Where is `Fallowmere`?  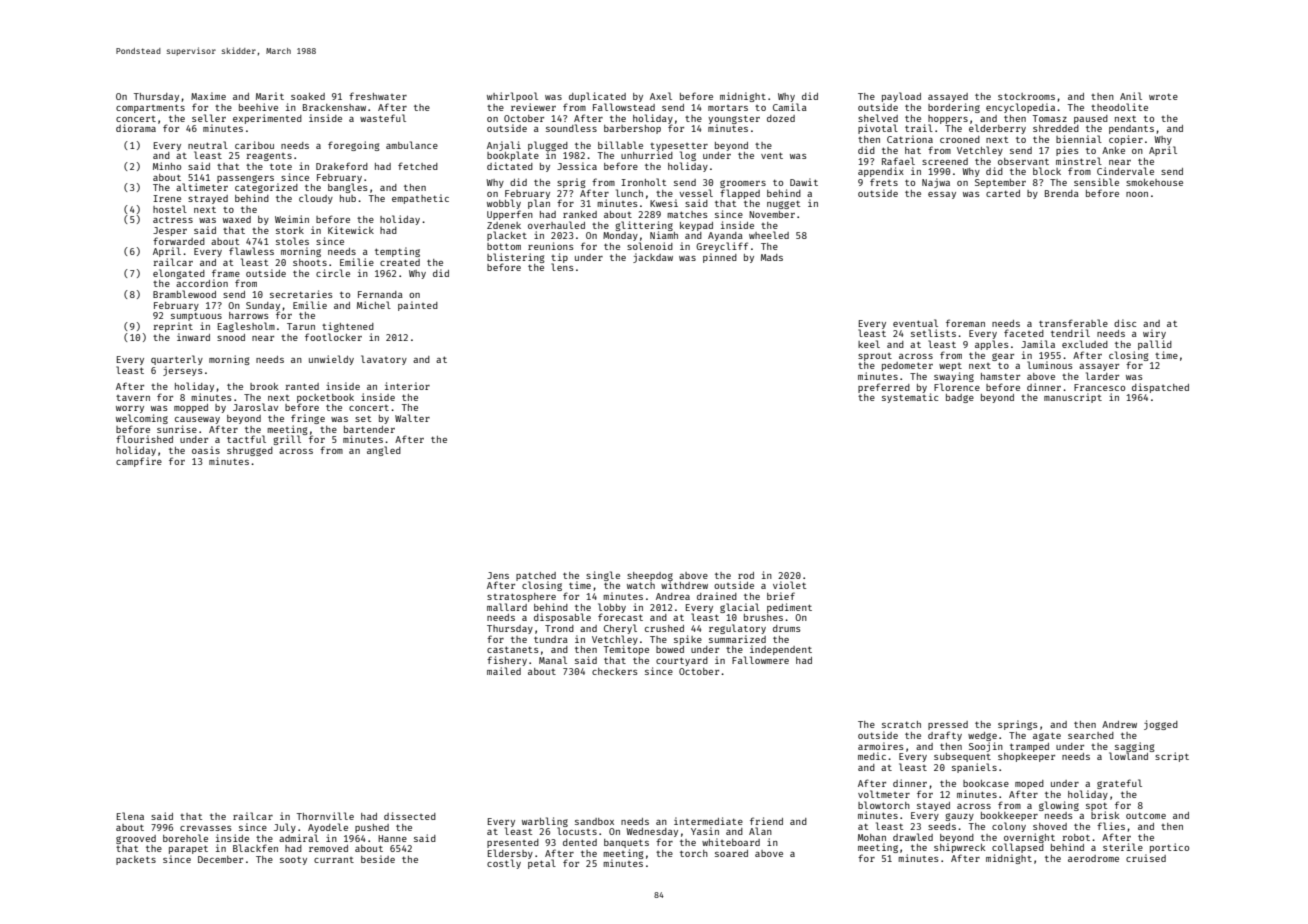 Fallowmere is located at coordinates (760, 660).
